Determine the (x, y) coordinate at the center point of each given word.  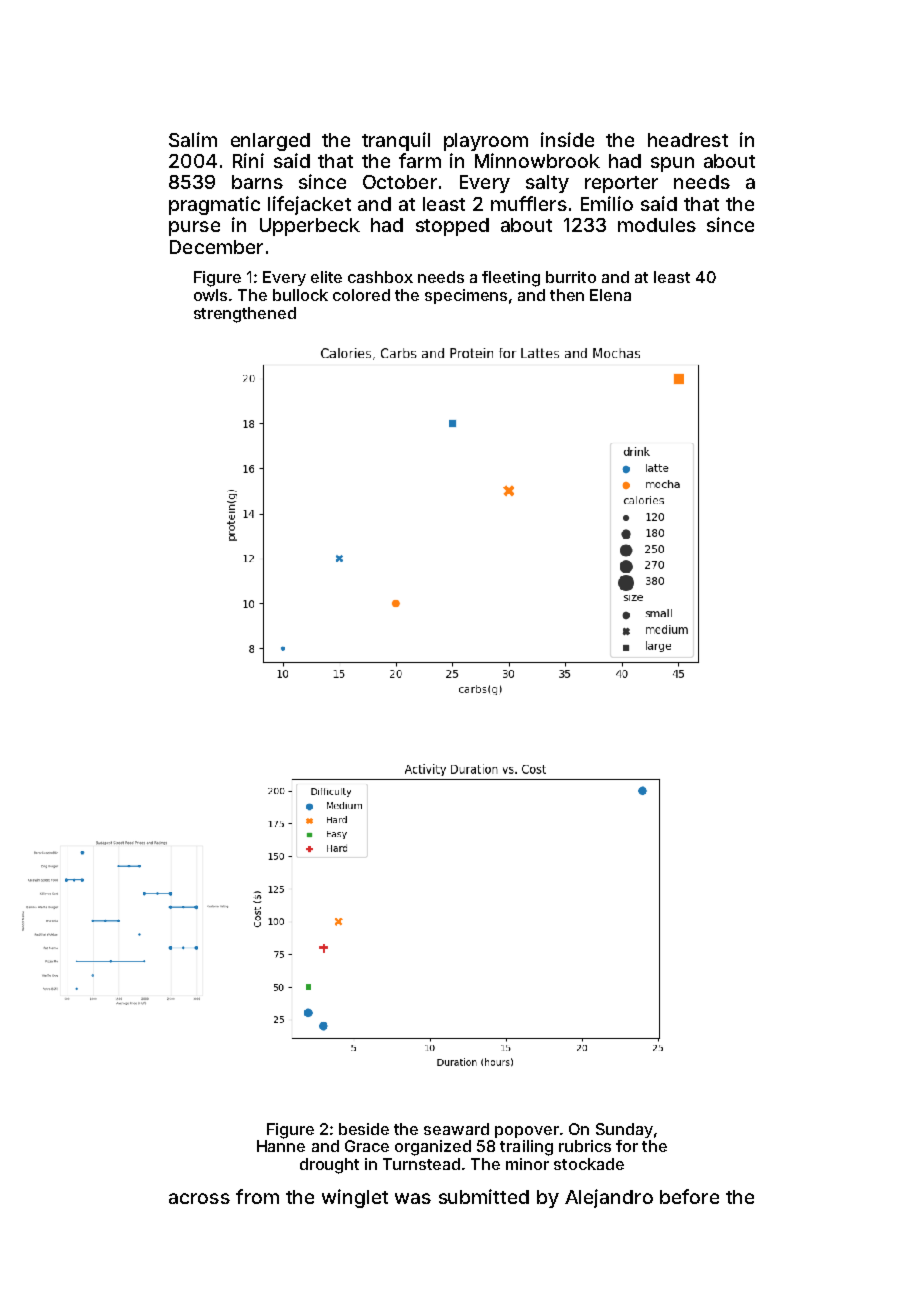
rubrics (585, 1146)
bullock (300, 295)
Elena (610, 295)
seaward (456, 1129)
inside (567, 139)
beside (364, 1129)
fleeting (511, 279)
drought (329, 1166)
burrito (571, 277)
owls (210, 295)
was (413, 1198)
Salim (193, 139)
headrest (688, 140)
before (689, 1196)
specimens (466, 296)
